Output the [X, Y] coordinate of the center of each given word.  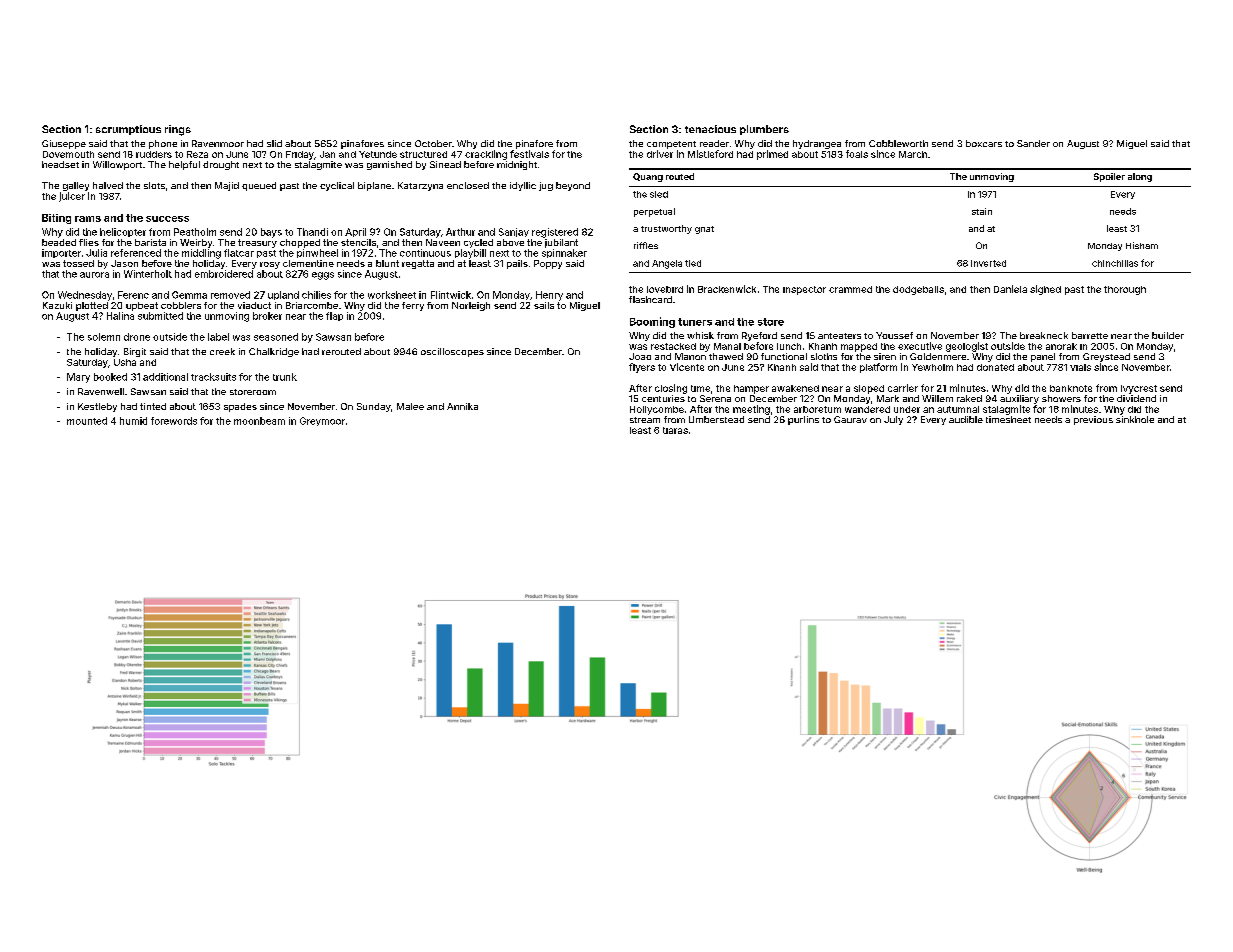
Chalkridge [274, 352]
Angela [667, 264]
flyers [642, 368]
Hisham [1142, 245]
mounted [87, 421]
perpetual [654, 212]
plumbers [764, 130]
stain [982, 211]
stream [645, 420]
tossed [78, 263]
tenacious [710, 129]
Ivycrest [1139, 389]
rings [178, 130]
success [167, 219]
